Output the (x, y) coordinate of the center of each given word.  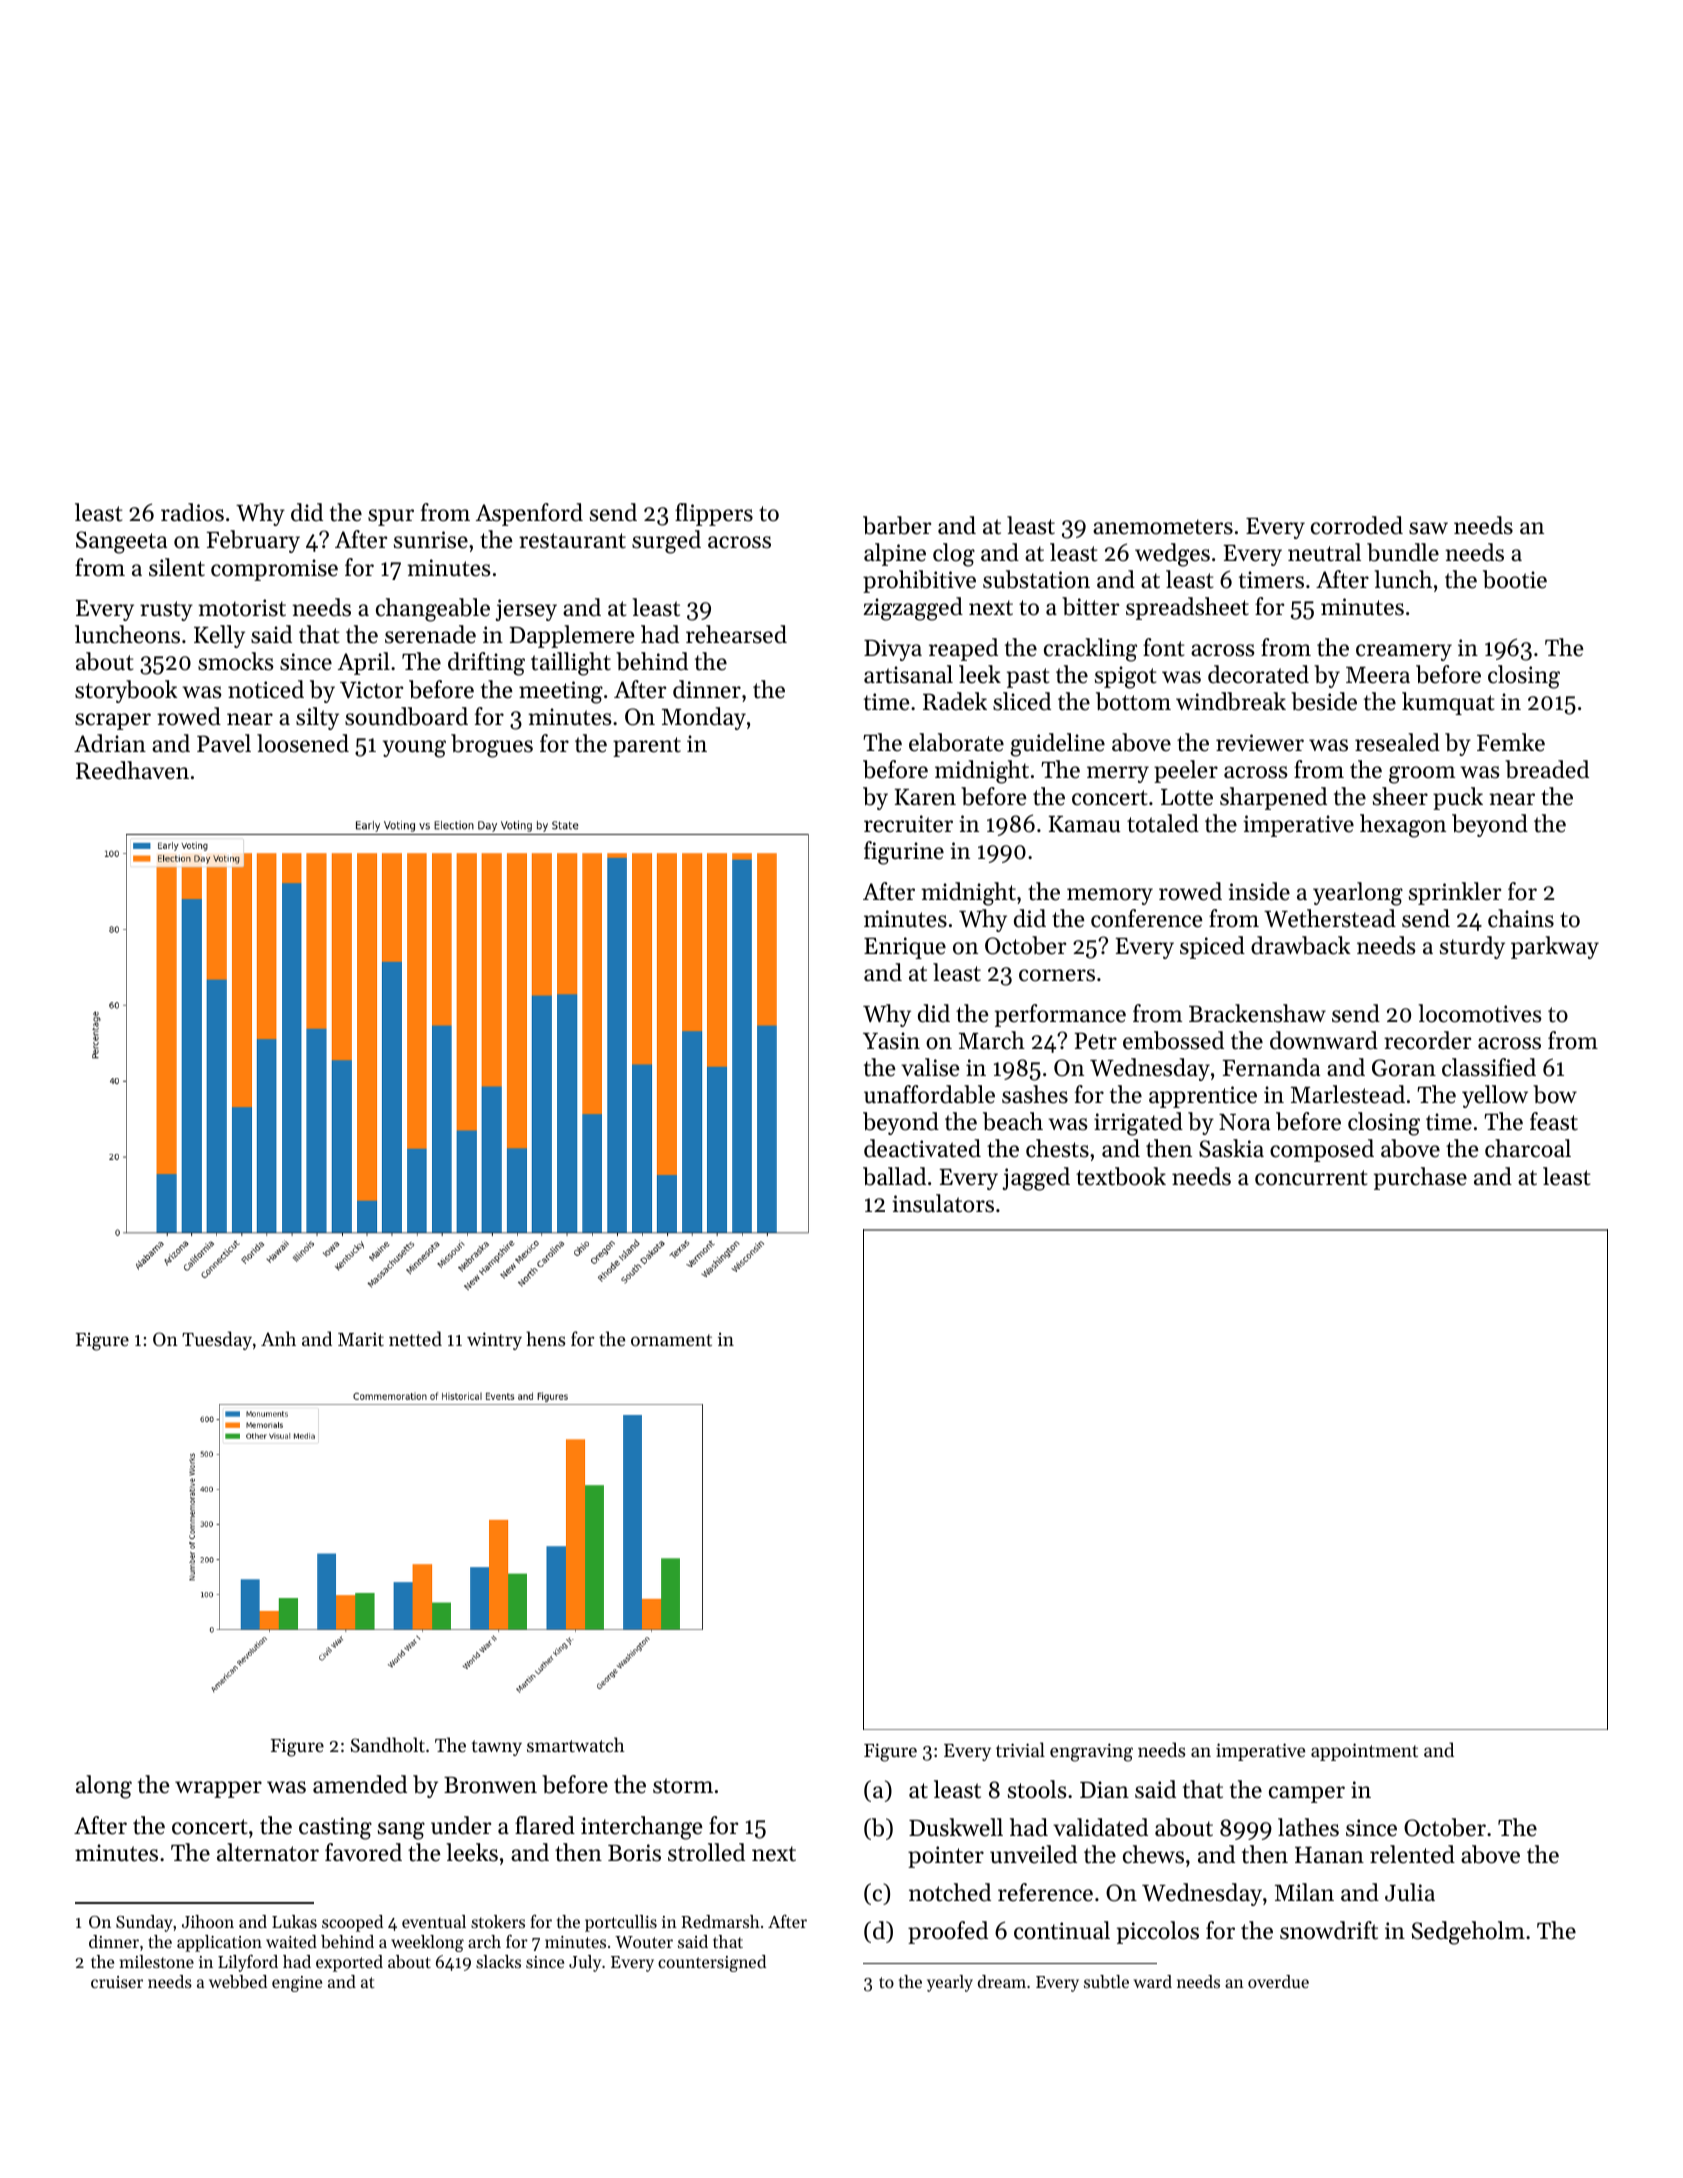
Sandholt (388, 1745)
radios (192, 512)
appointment (1364, 1752)
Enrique (905, 948)
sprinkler (1455, 893)
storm (683, 1786)
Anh (278, 1338)
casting (335, 1828)
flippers (714, 514)
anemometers (1163, 527)
